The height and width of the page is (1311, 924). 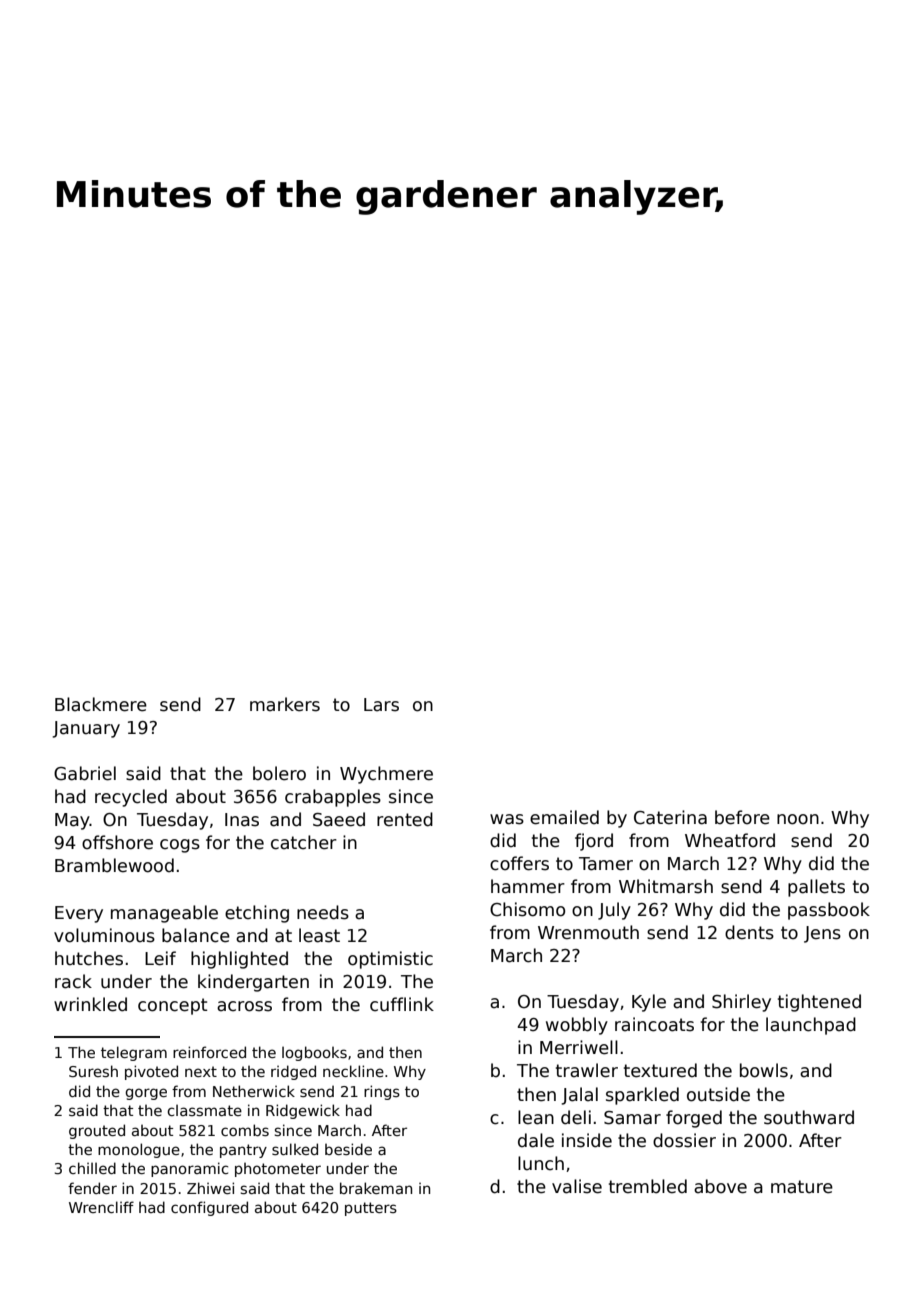 I want to click on Caterina, so click(x=670, y=817).
